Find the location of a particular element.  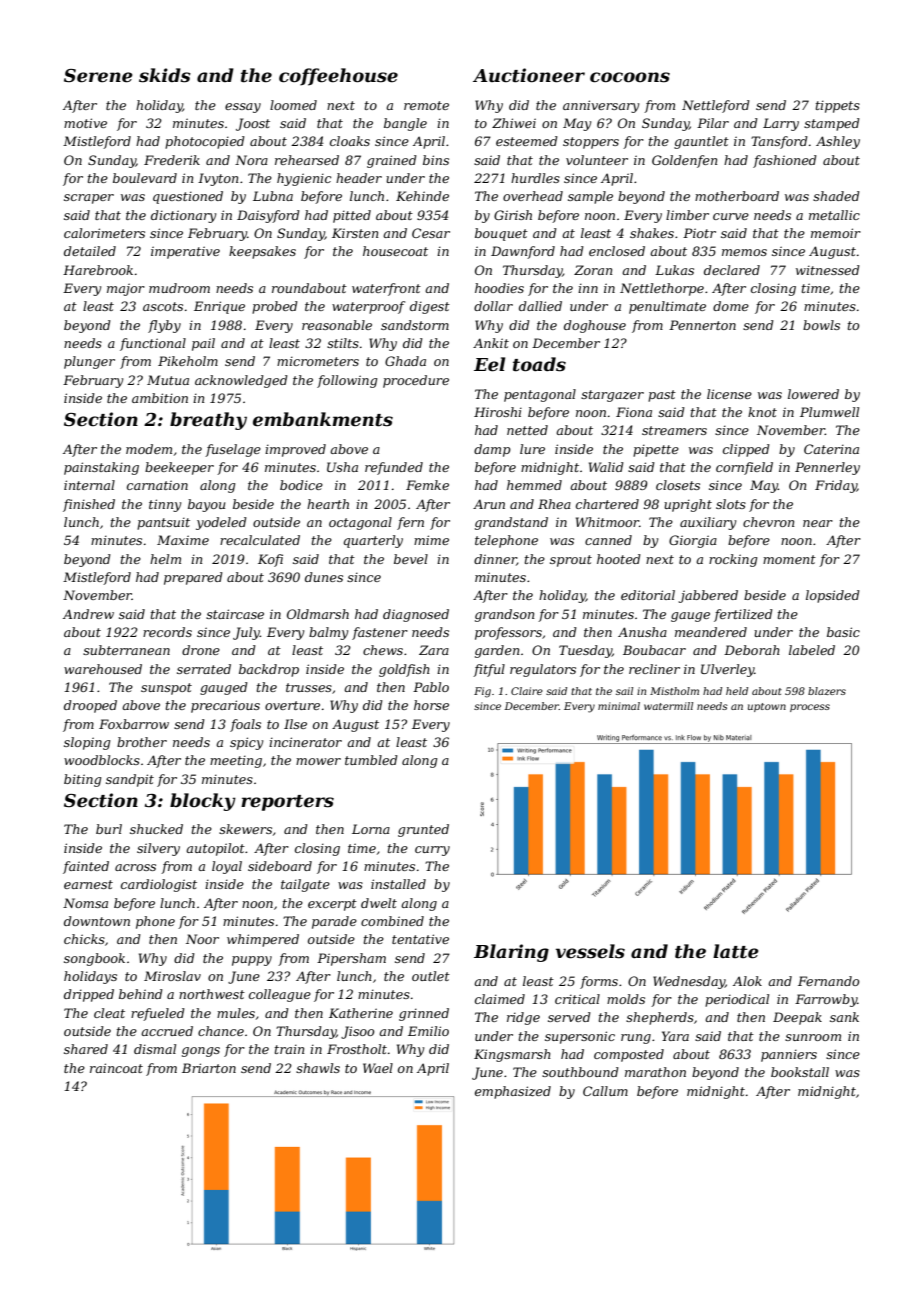

accrued is located at coordinates (167, 1031).
